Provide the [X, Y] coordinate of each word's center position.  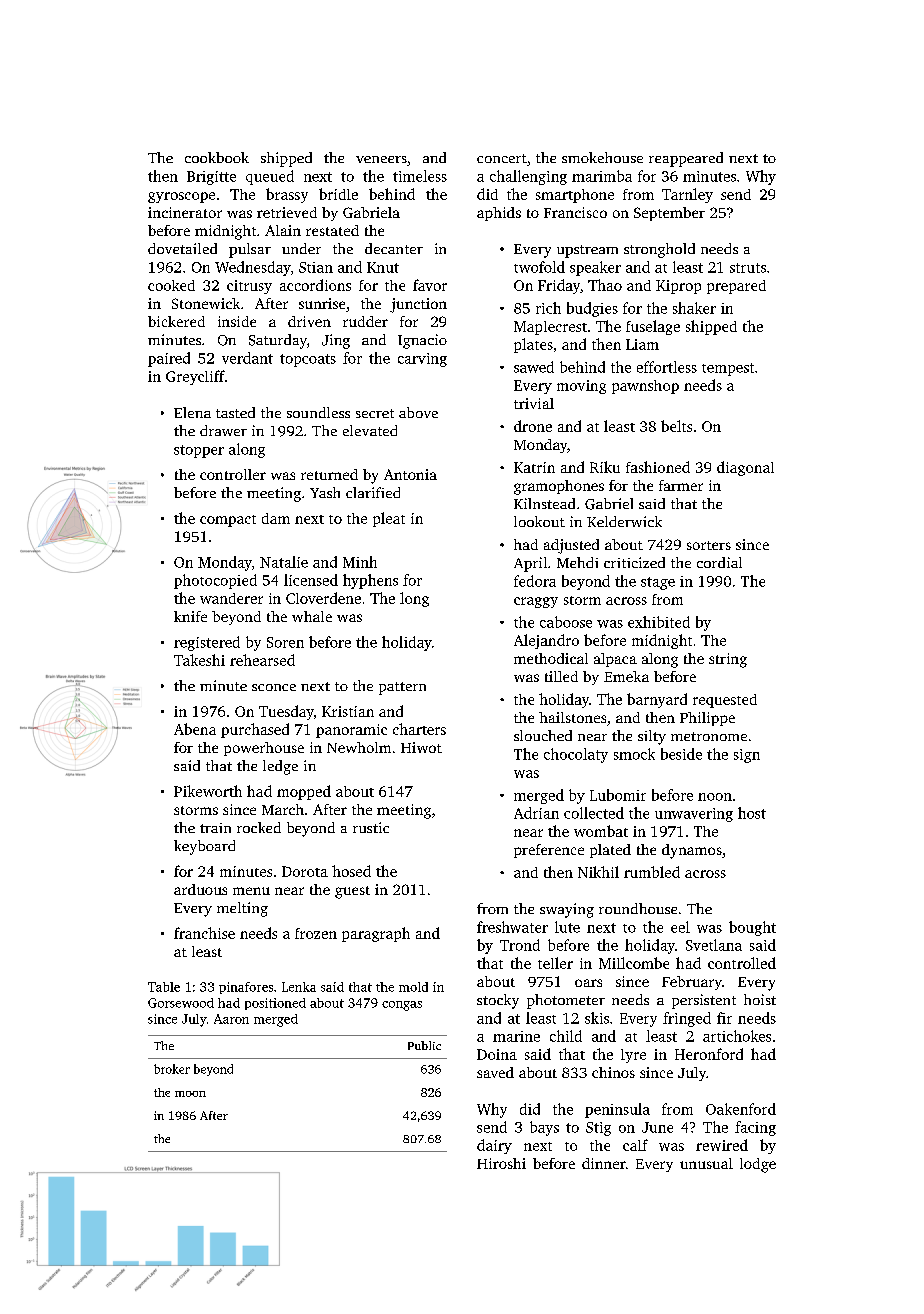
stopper [199, 451]
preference [549, 851]
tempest [728, 369]
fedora [535, 581]
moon [190, 1094]
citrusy [249, 287]
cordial [719, 562]
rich [548, 308]
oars [588, 983]
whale [312, 616]
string [728, 660]
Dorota [305, 871]
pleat [389, 519]
